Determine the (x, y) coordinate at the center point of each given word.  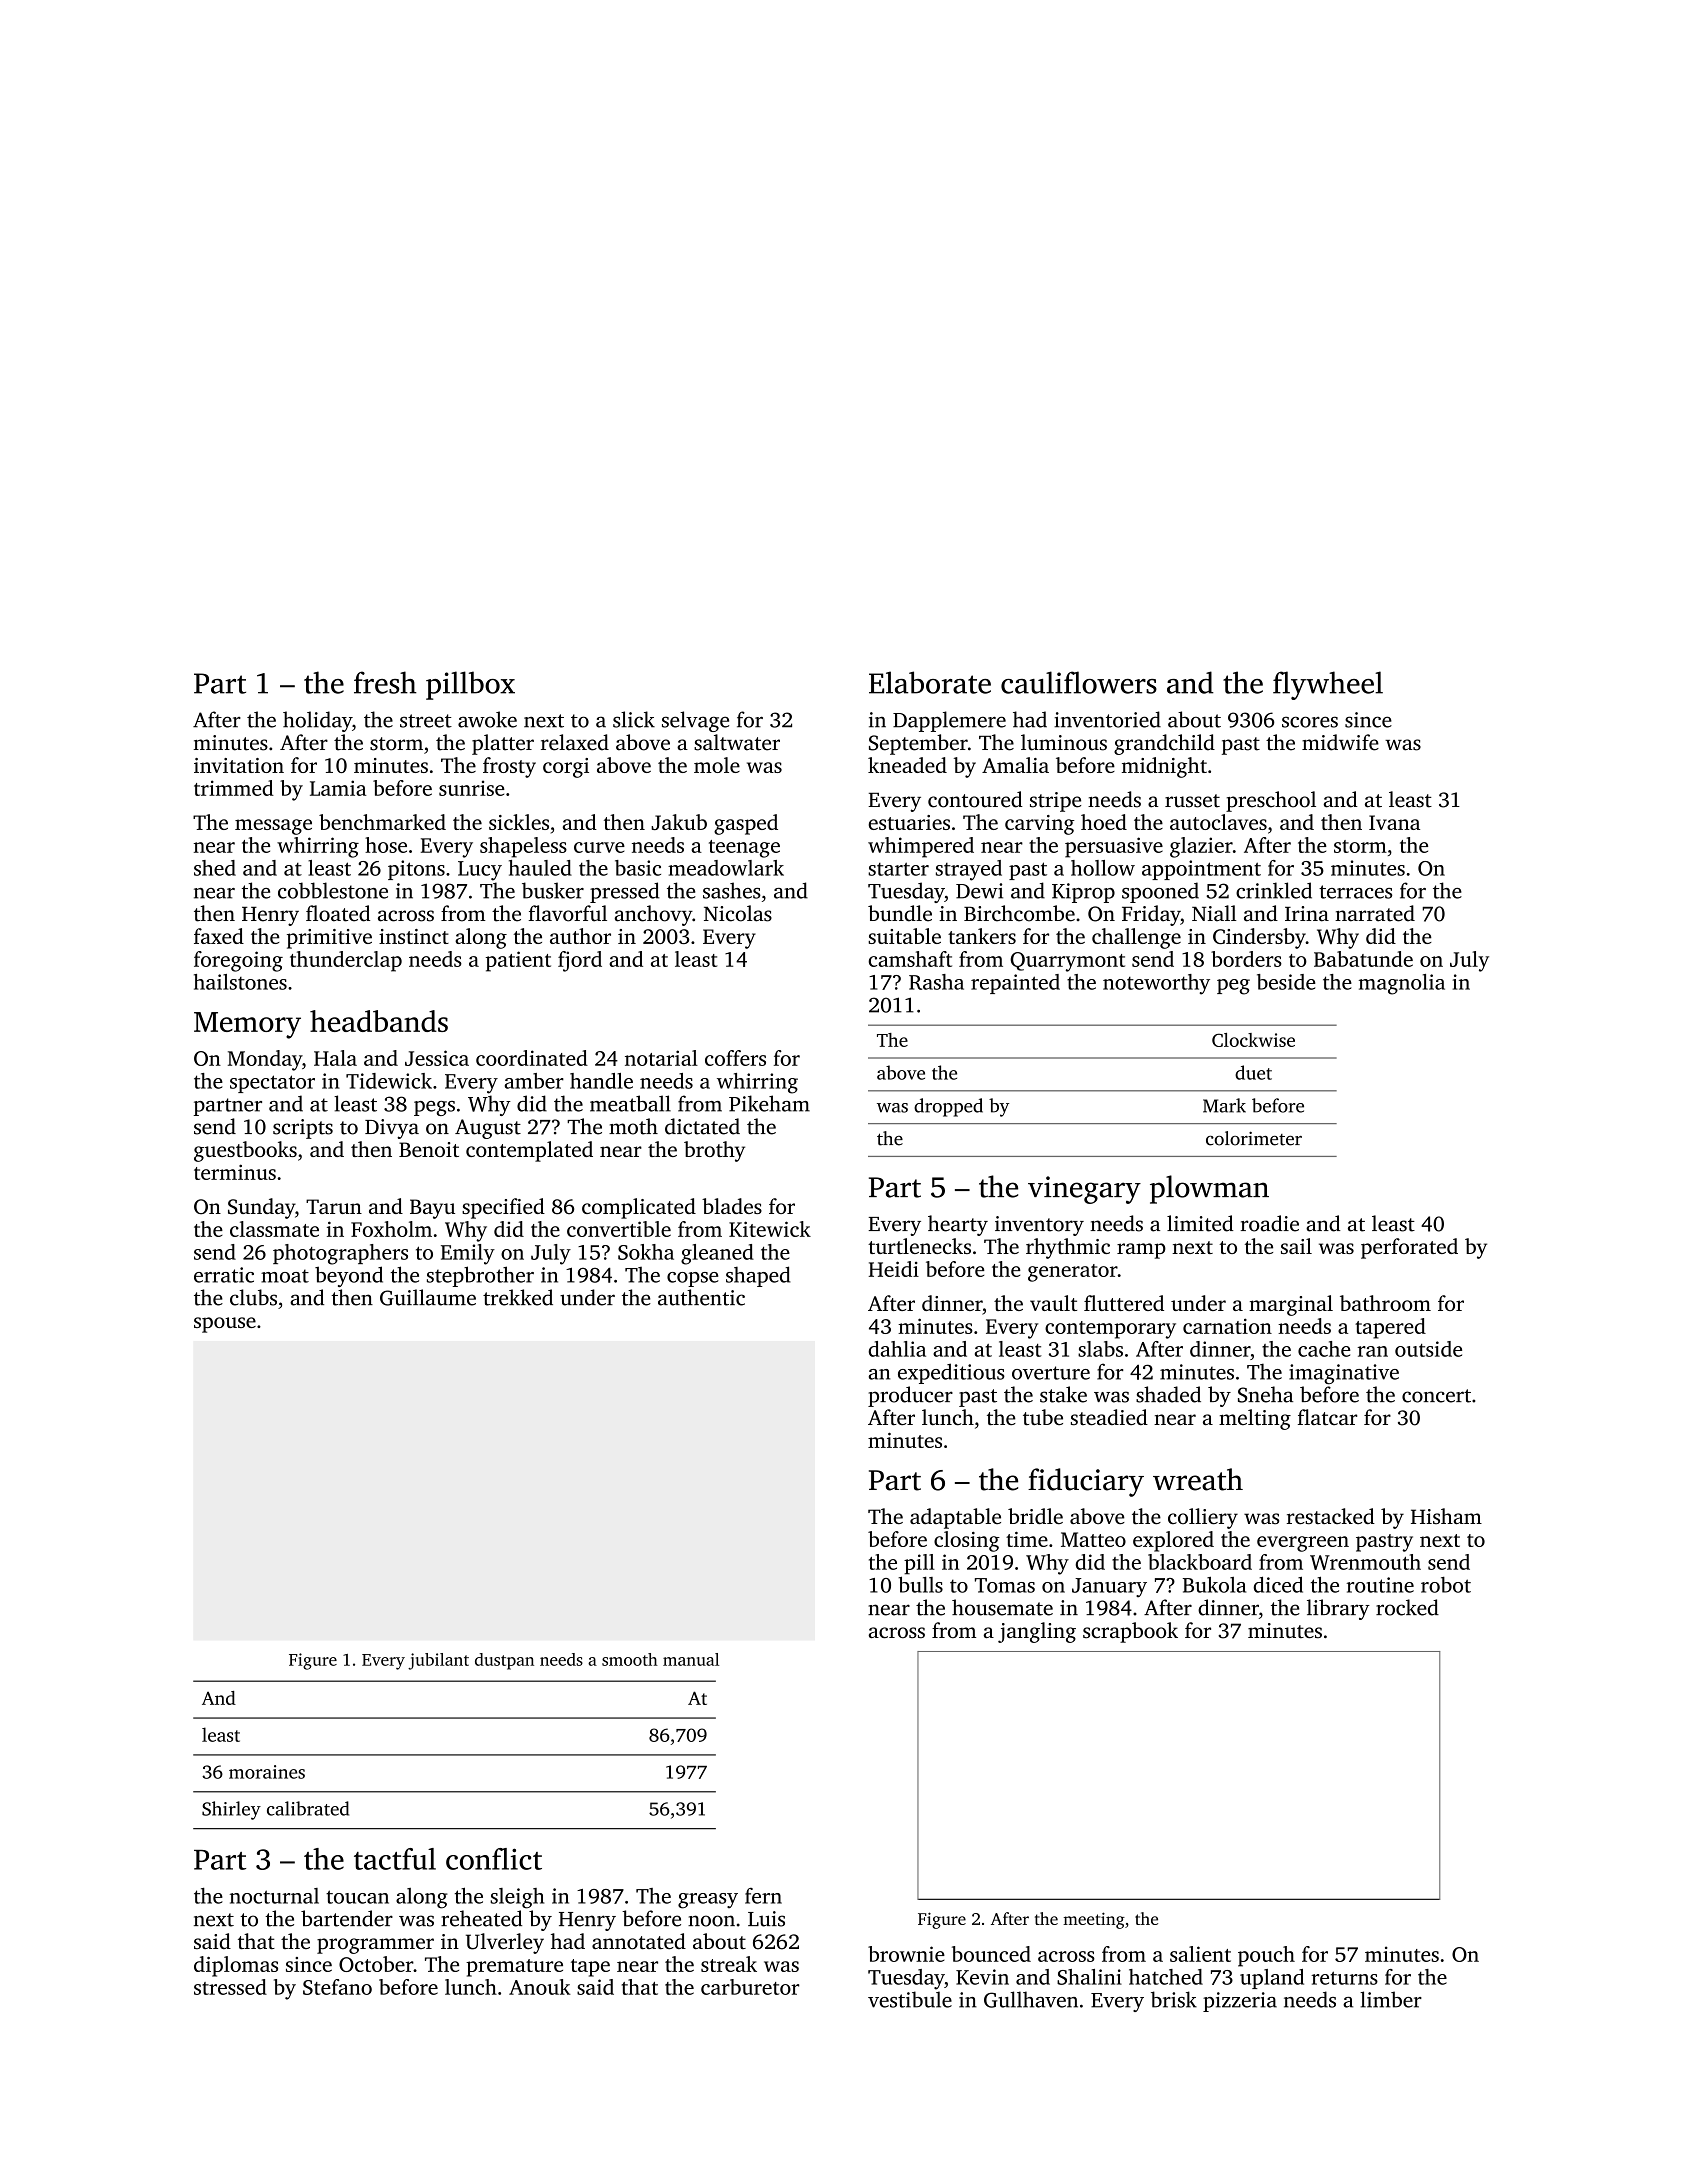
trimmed (234, 788)
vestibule (910, 1999)
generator (1073, 1273)
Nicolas (738, 913)
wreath (1198, 1479)
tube (1043, 1417)
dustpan (504, 1661)
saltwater (737, 742)
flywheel (1328, 685)
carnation (1227, 1326)
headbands (379, 1021)
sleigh (517, 1898)
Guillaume (428, 1297)
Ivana (1394, 822)
